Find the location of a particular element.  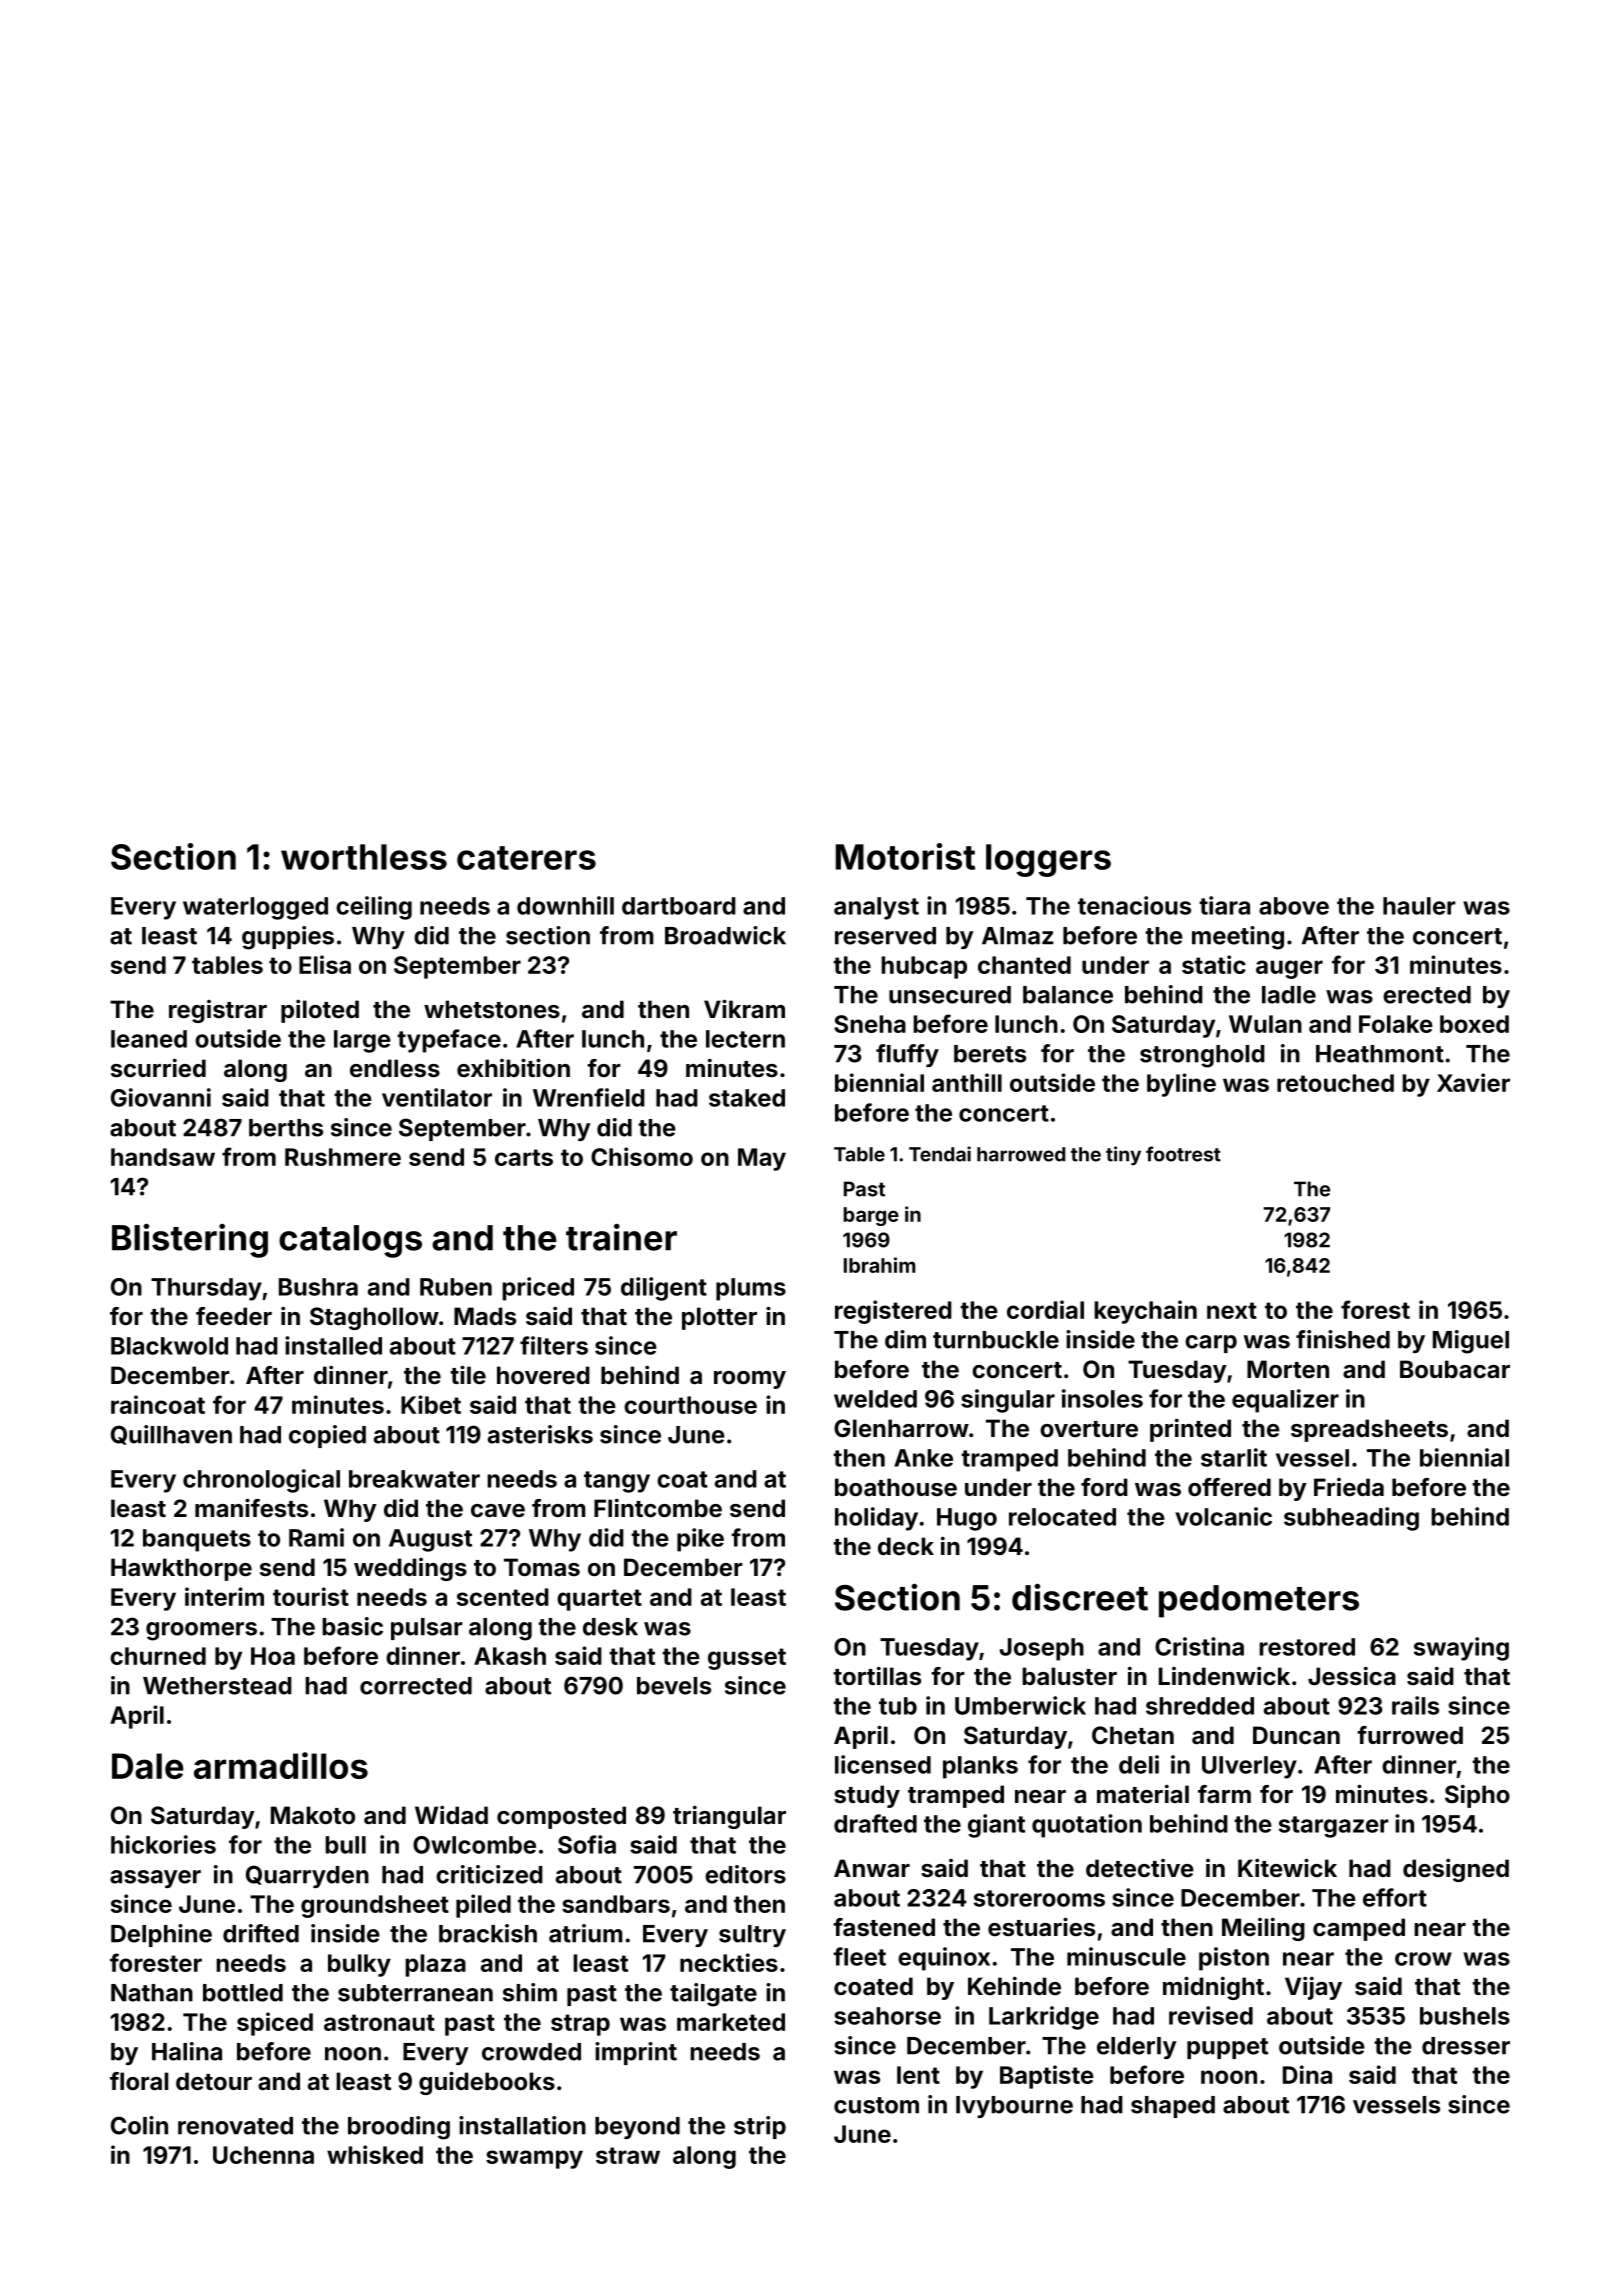

boxed is located at coordinates (1474, 1024).
